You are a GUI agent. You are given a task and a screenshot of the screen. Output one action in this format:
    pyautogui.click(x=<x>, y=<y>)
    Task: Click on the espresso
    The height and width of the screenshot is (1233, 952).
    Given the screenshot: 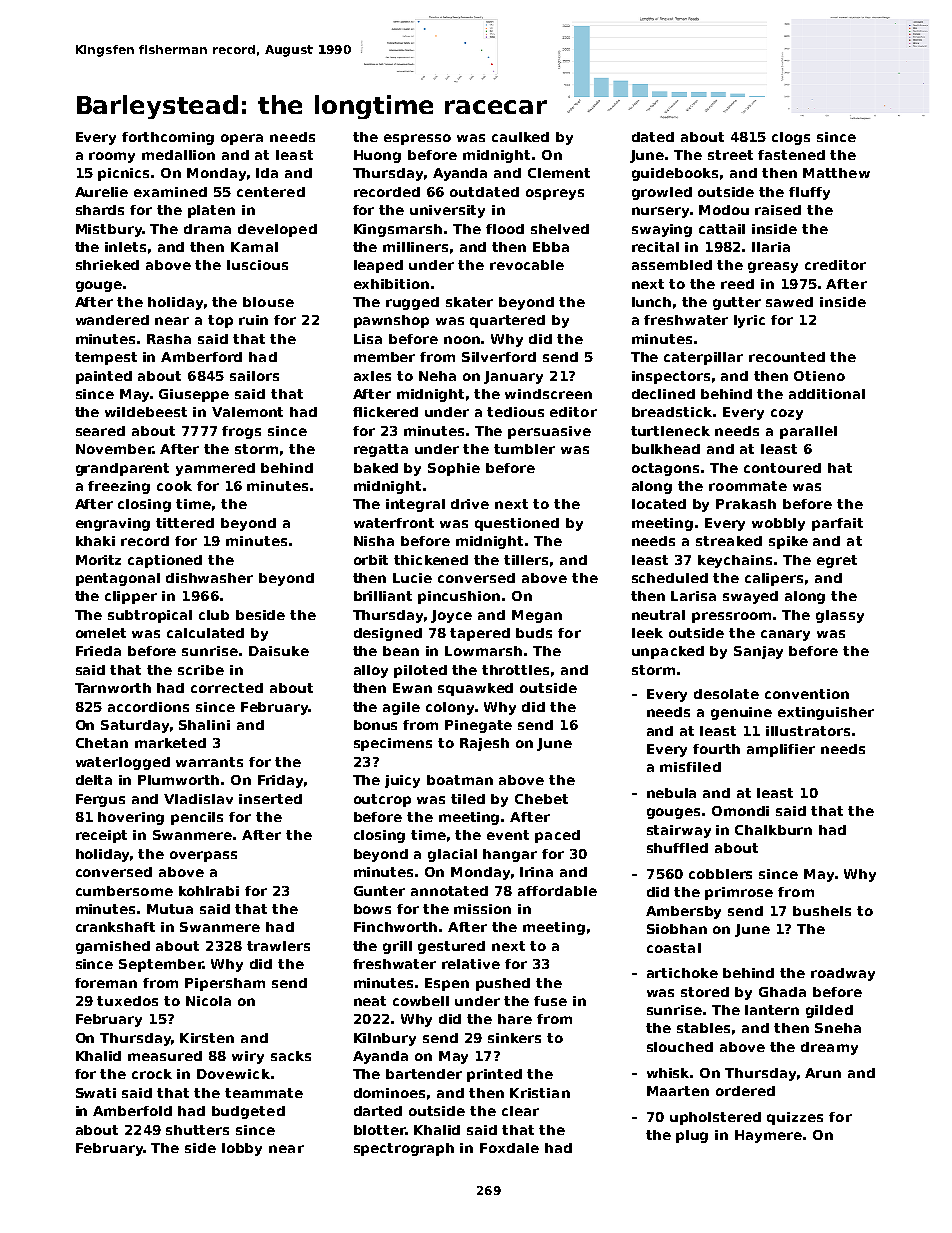 What is the action you would take?
    pyautogui.click(x=417, y=139)
